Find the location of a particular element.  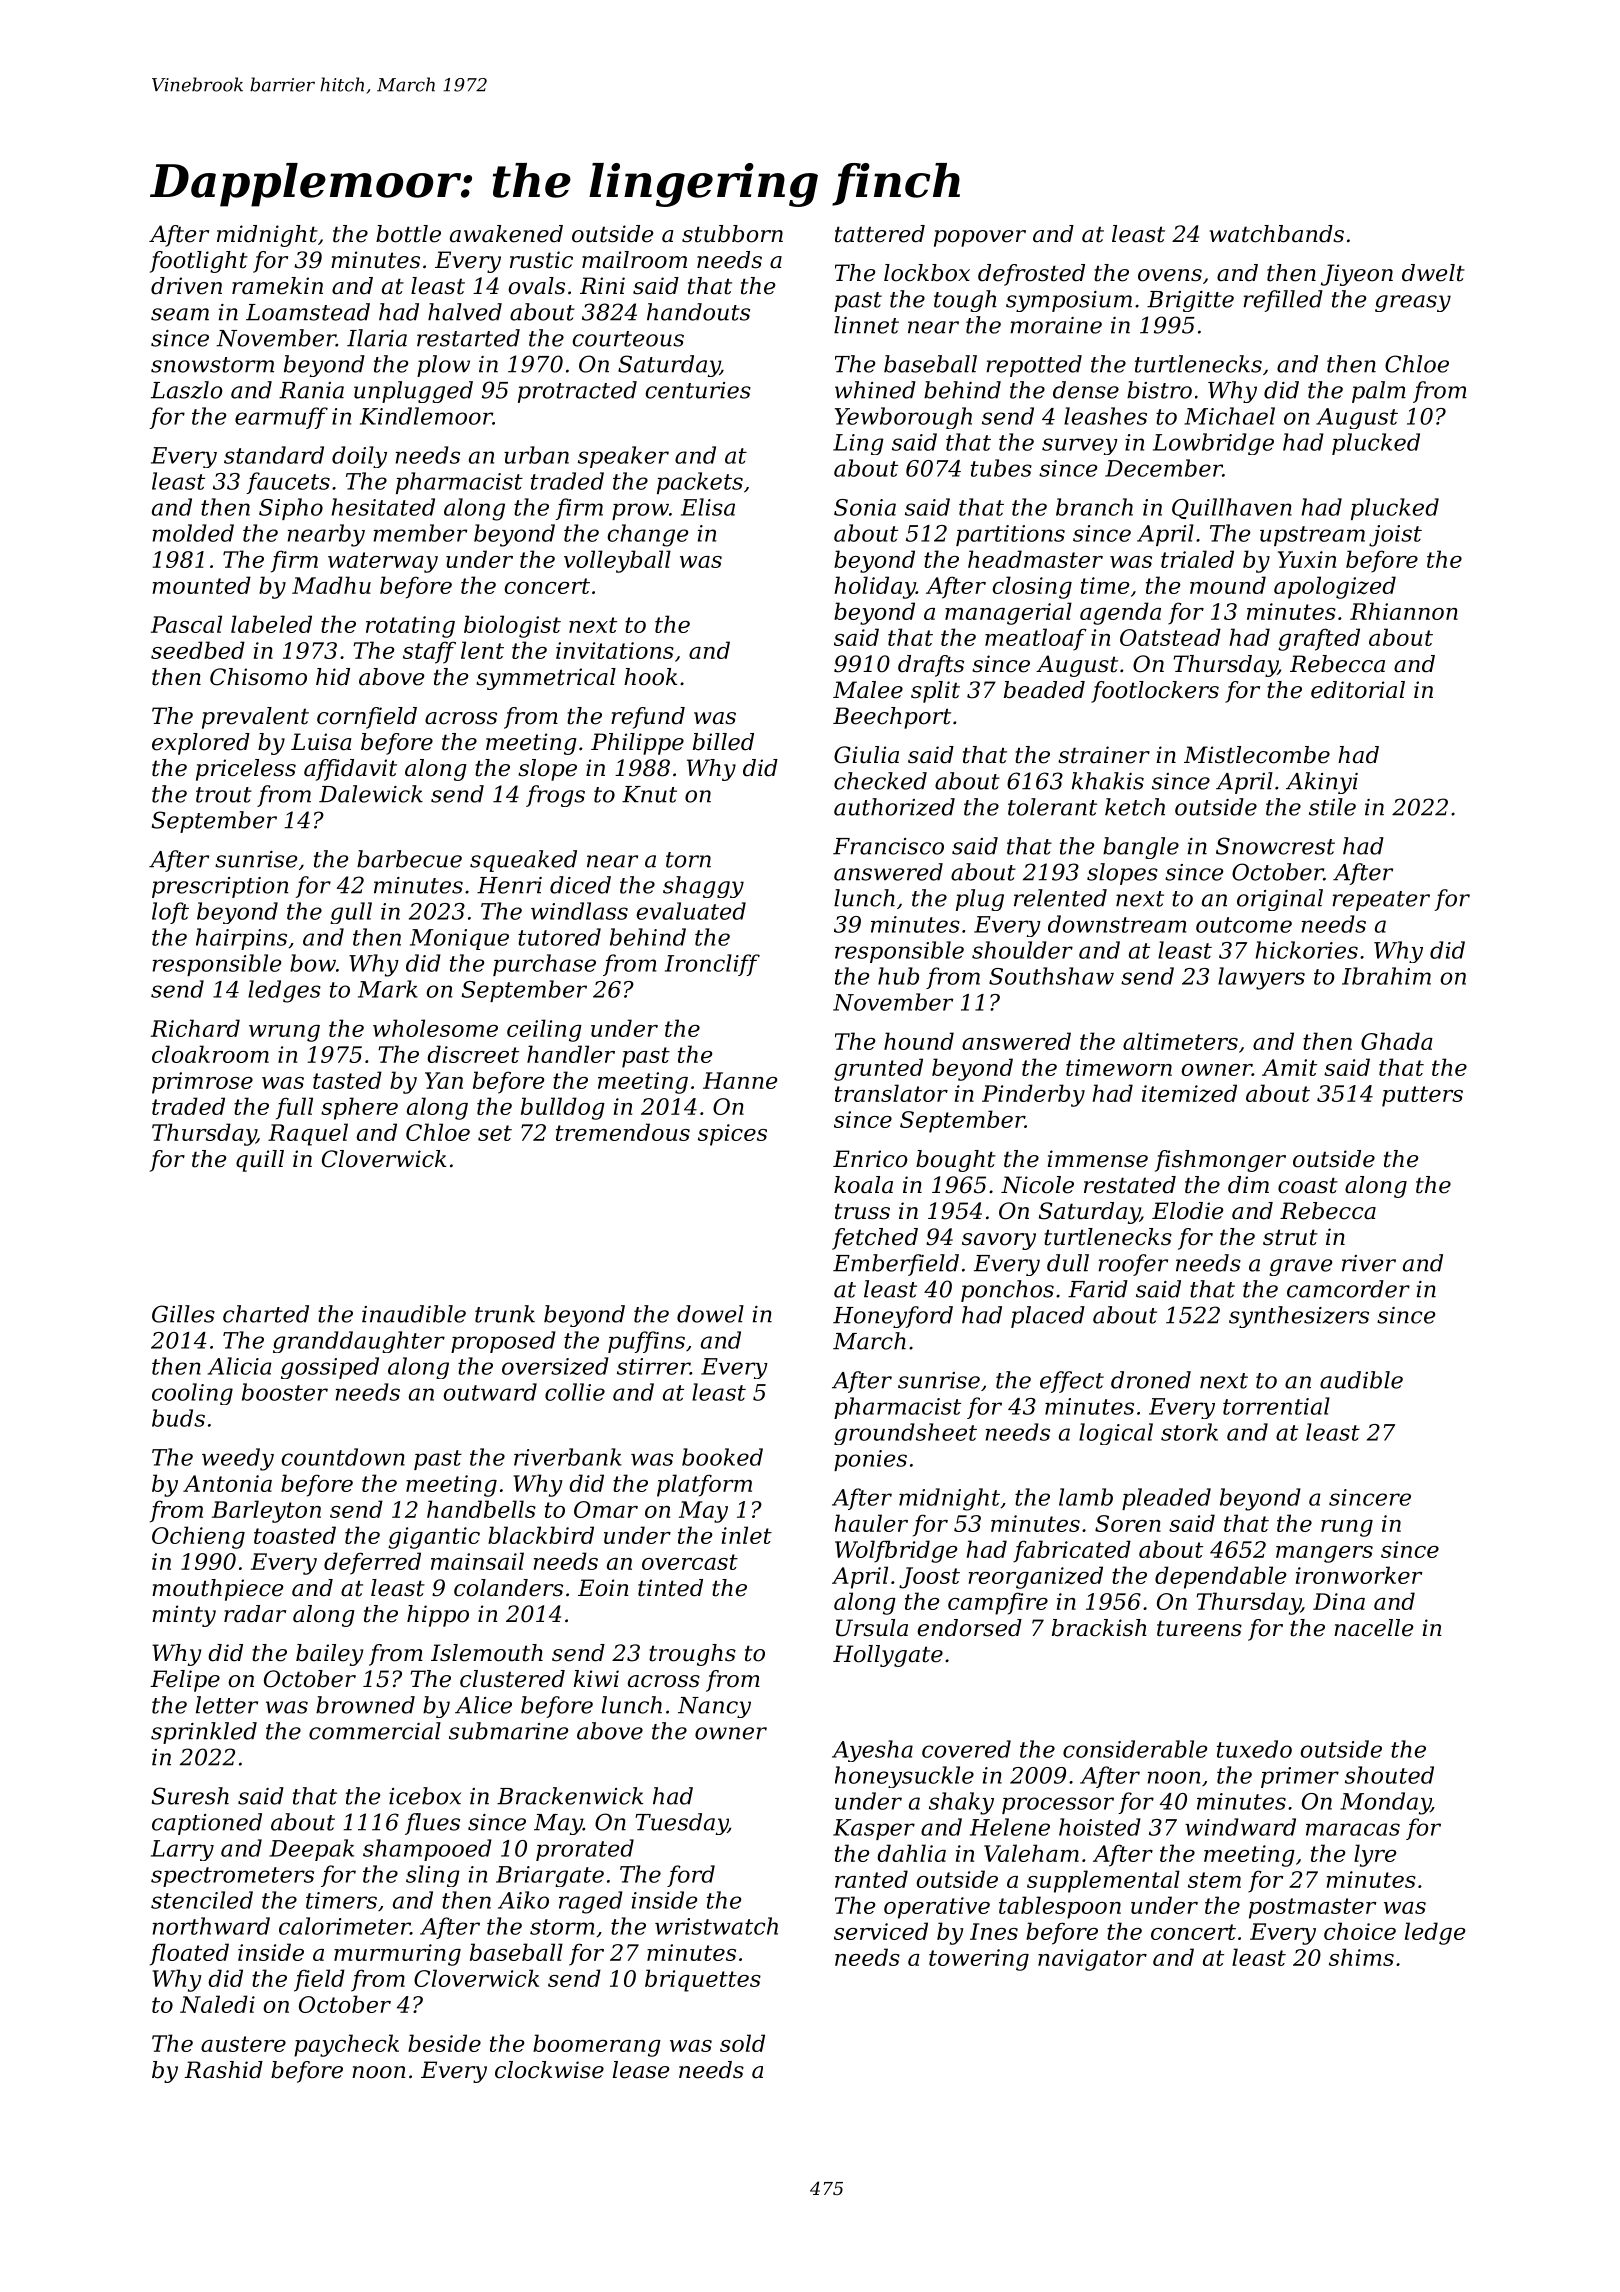

camcorder is located at coordinates (1348, 1289).
